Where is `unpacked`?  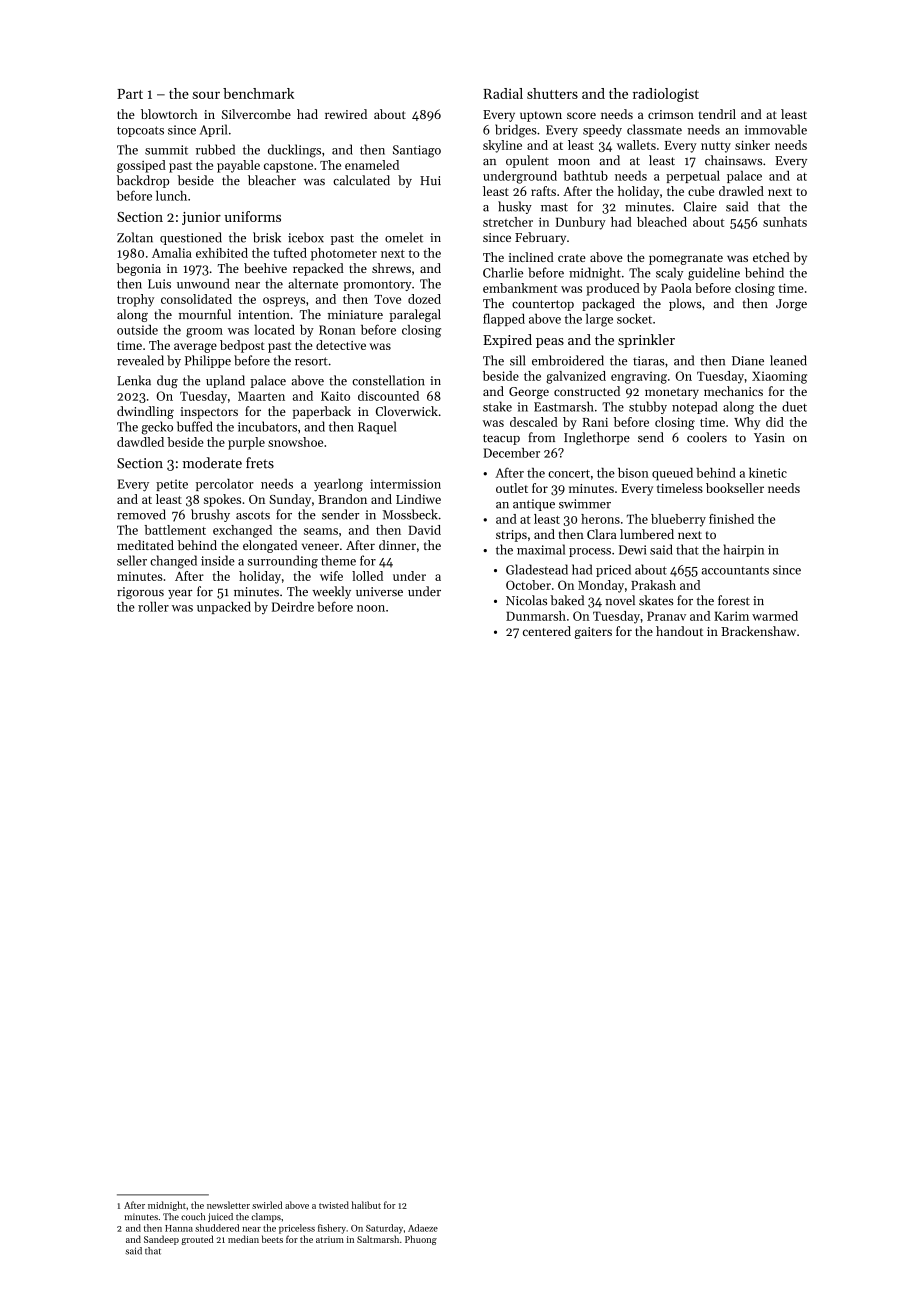
unpacked is located at coordinates (224, 608).
